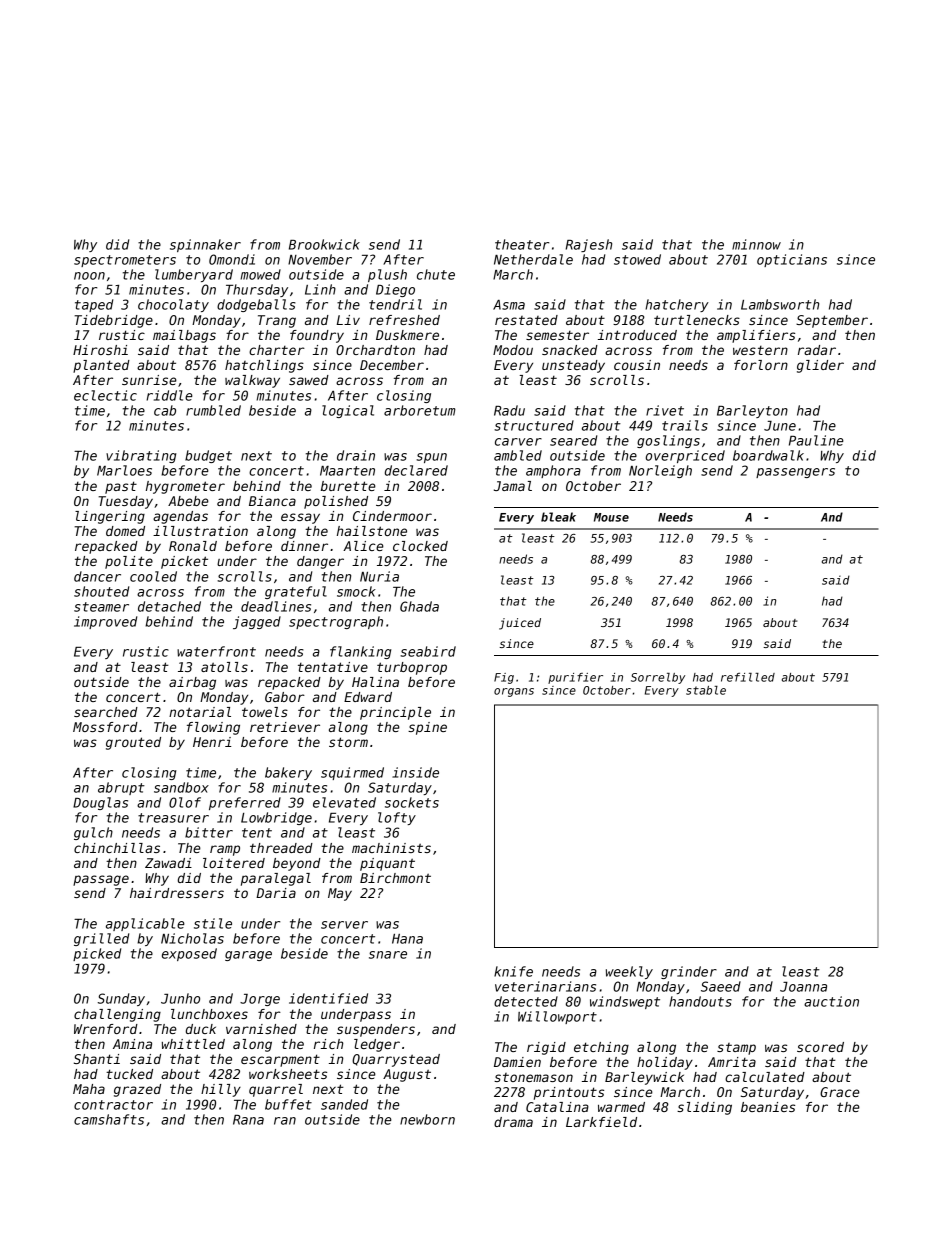 Image resolution: width=952 pixels, height=1233 pixels. What do you see at coordinates (569, 1093) in the screenshot?
I see `printouts` at bounding box center [569, 1093].
